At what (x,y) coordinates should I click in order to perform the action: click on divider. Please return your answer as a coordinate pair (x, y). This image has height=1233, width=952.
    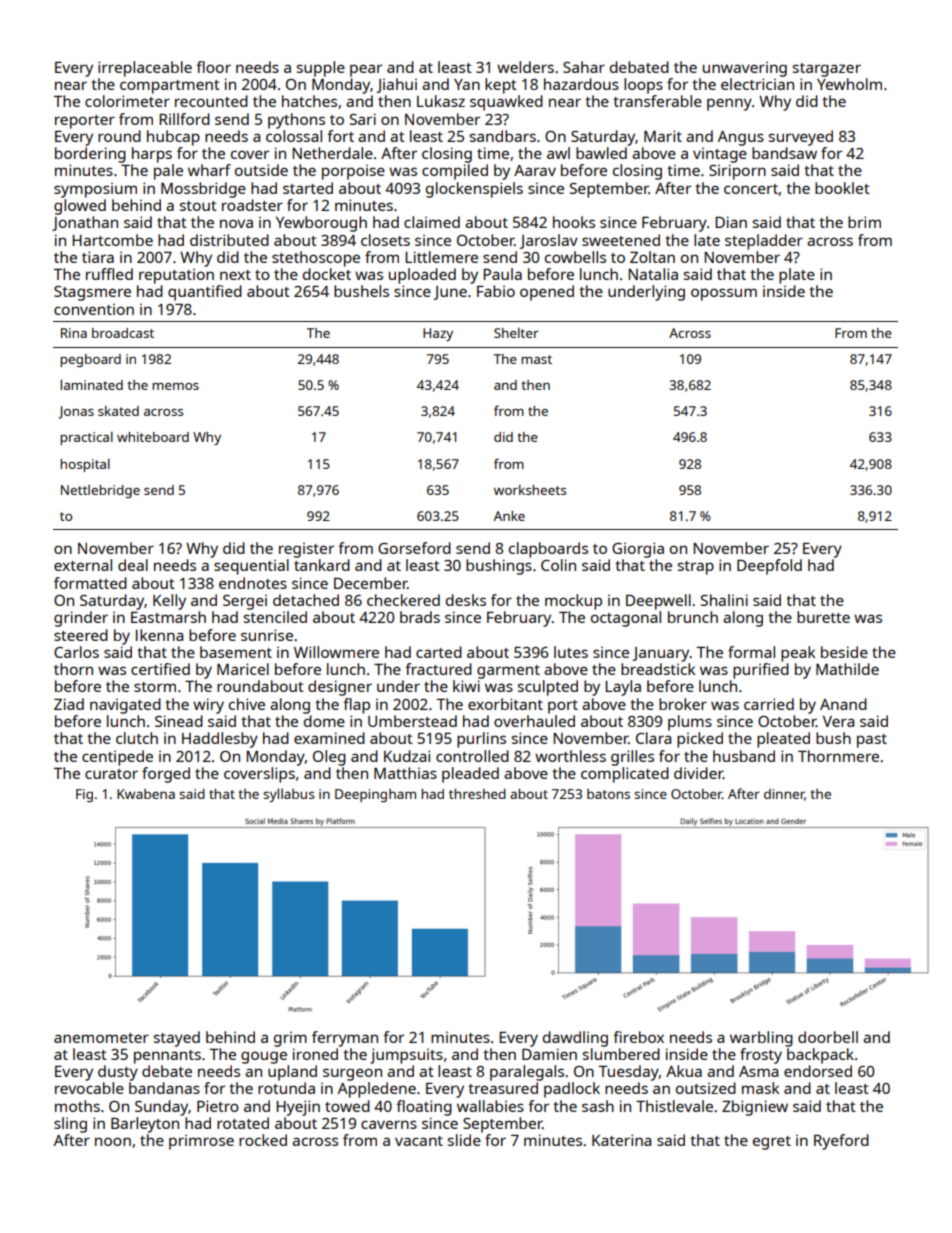
    Looking at the image, I should click on (698, 773).
